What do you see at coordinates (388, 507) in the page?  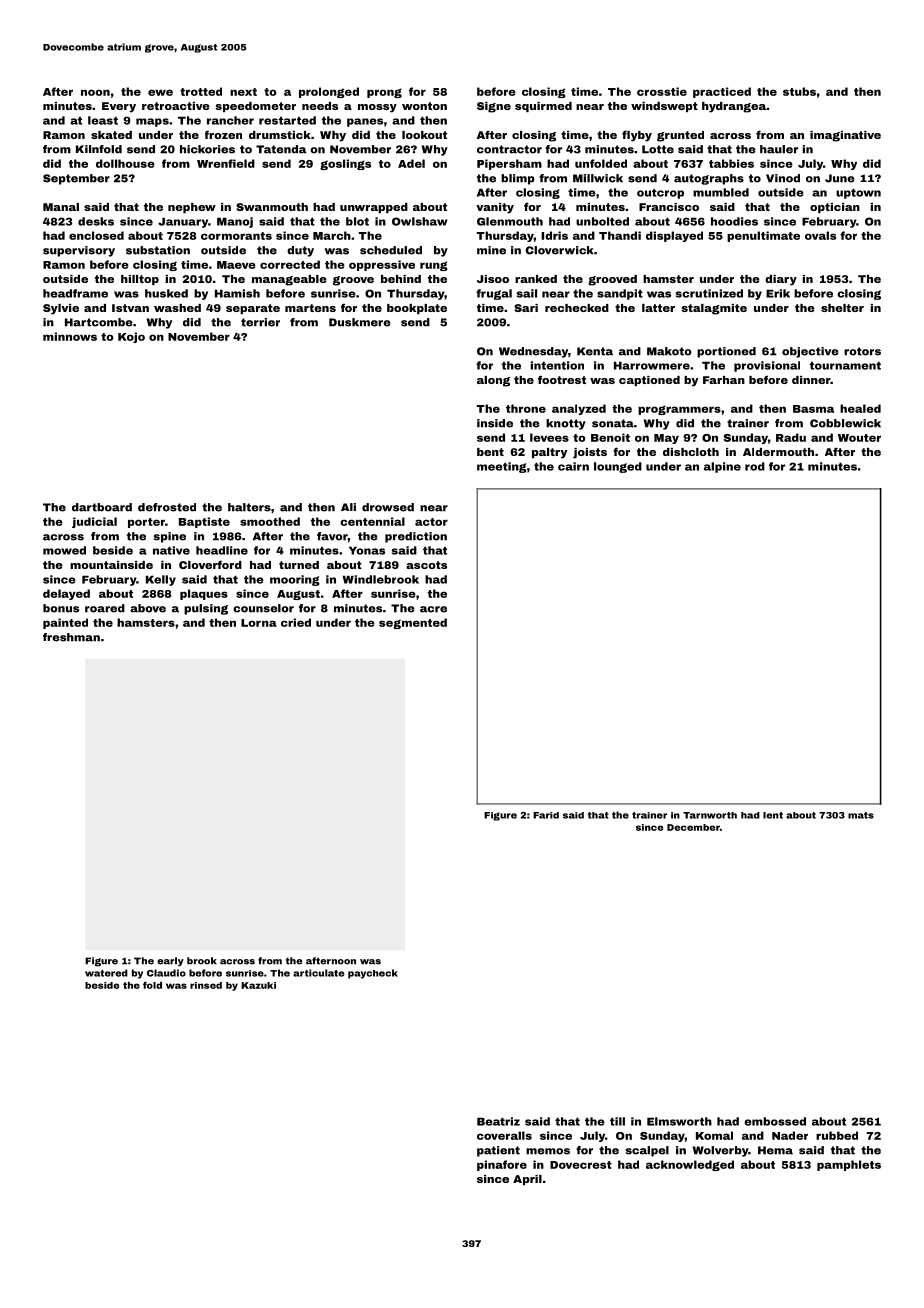 I see `drowsed` at bounding box center [388, 507].
